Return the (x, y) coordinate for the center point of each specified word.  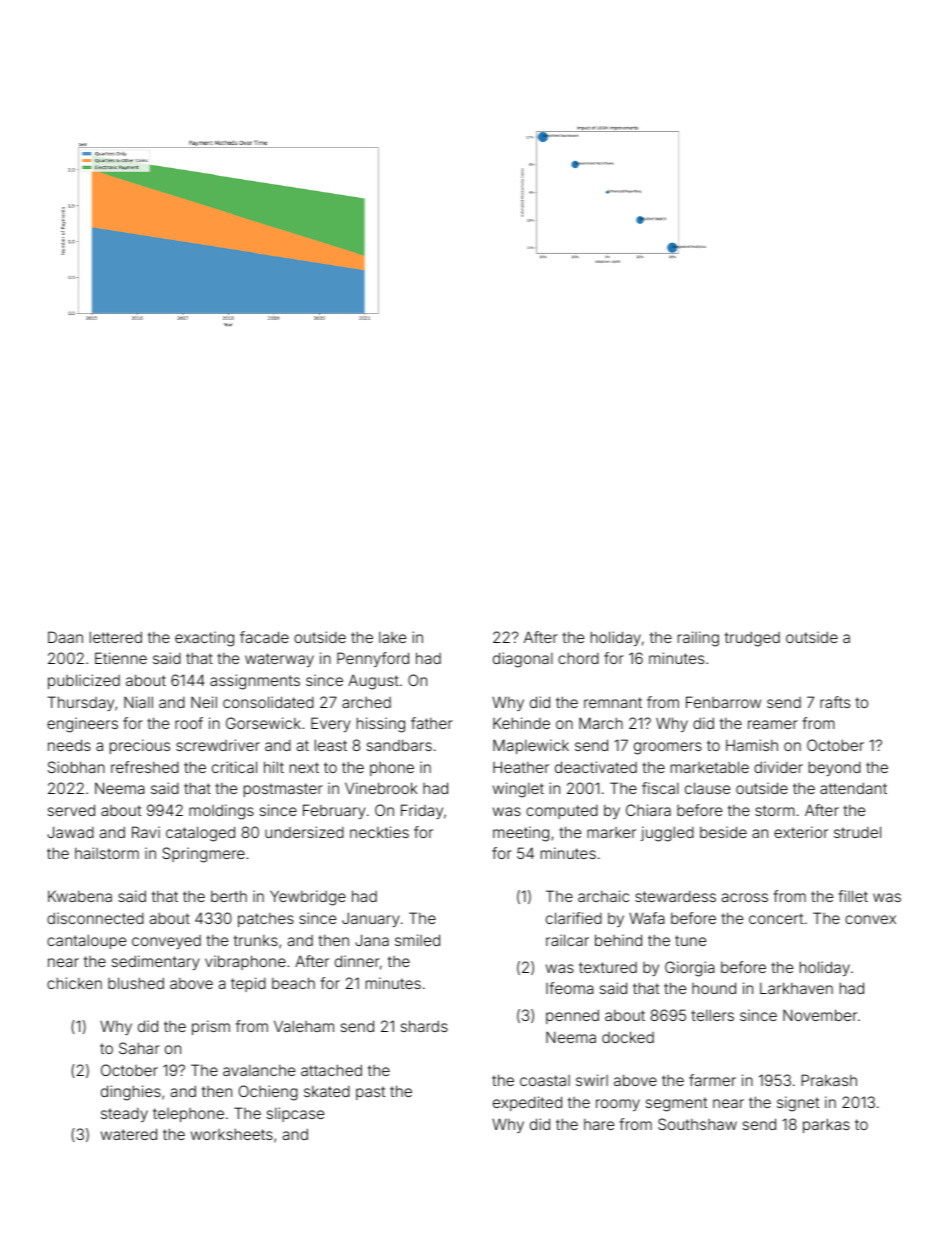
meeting (521, 834)
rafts (835, 702)
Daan (65, 637)
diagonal (523, 660)
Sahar (139, 1048)
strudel (857, 832)
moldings (221, 812)
